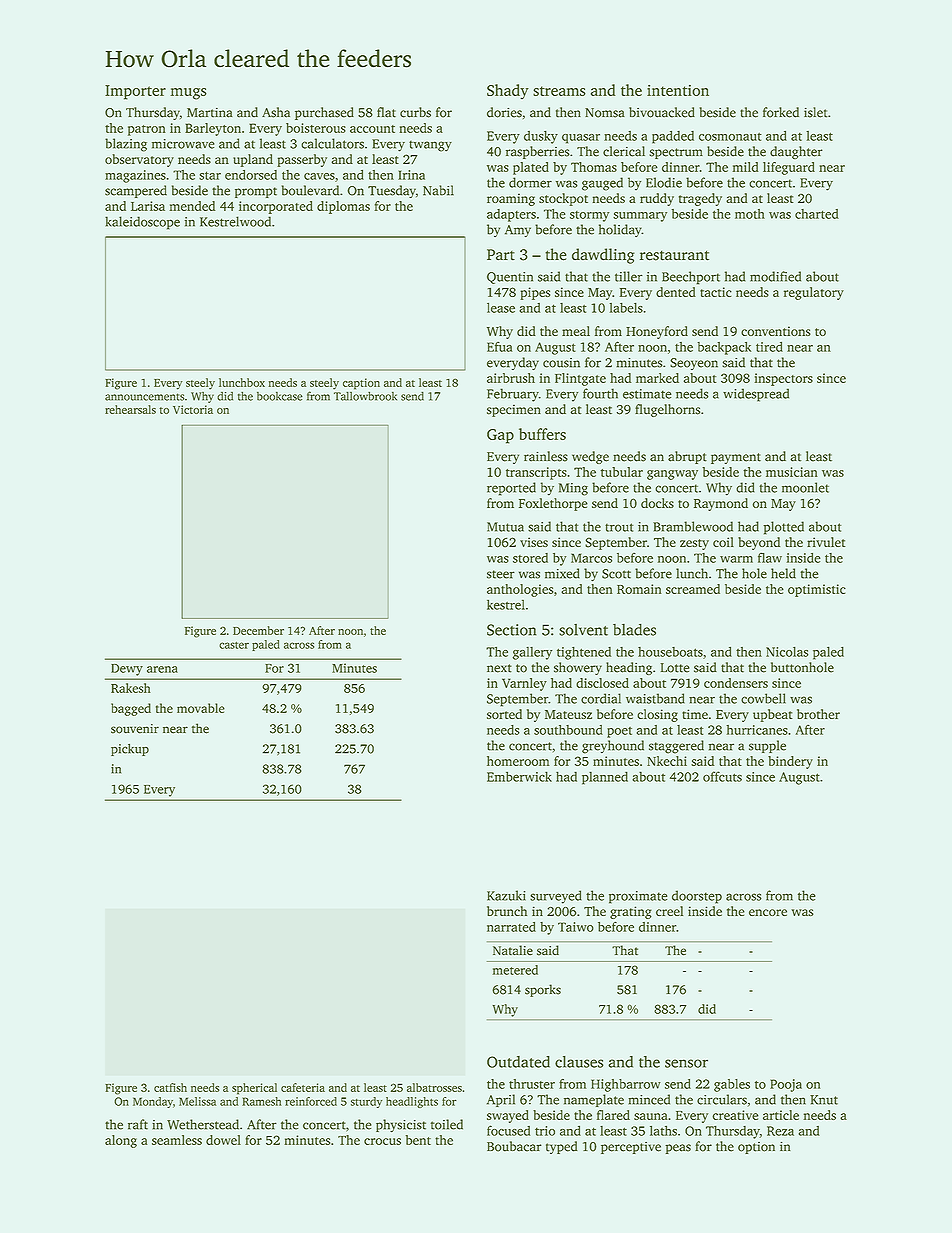 Image resolution: width=952 pixels, height=1233 pixels. Describe the element at coordinates (508, 92) in the screenshot. I see `Shady` at that location.
